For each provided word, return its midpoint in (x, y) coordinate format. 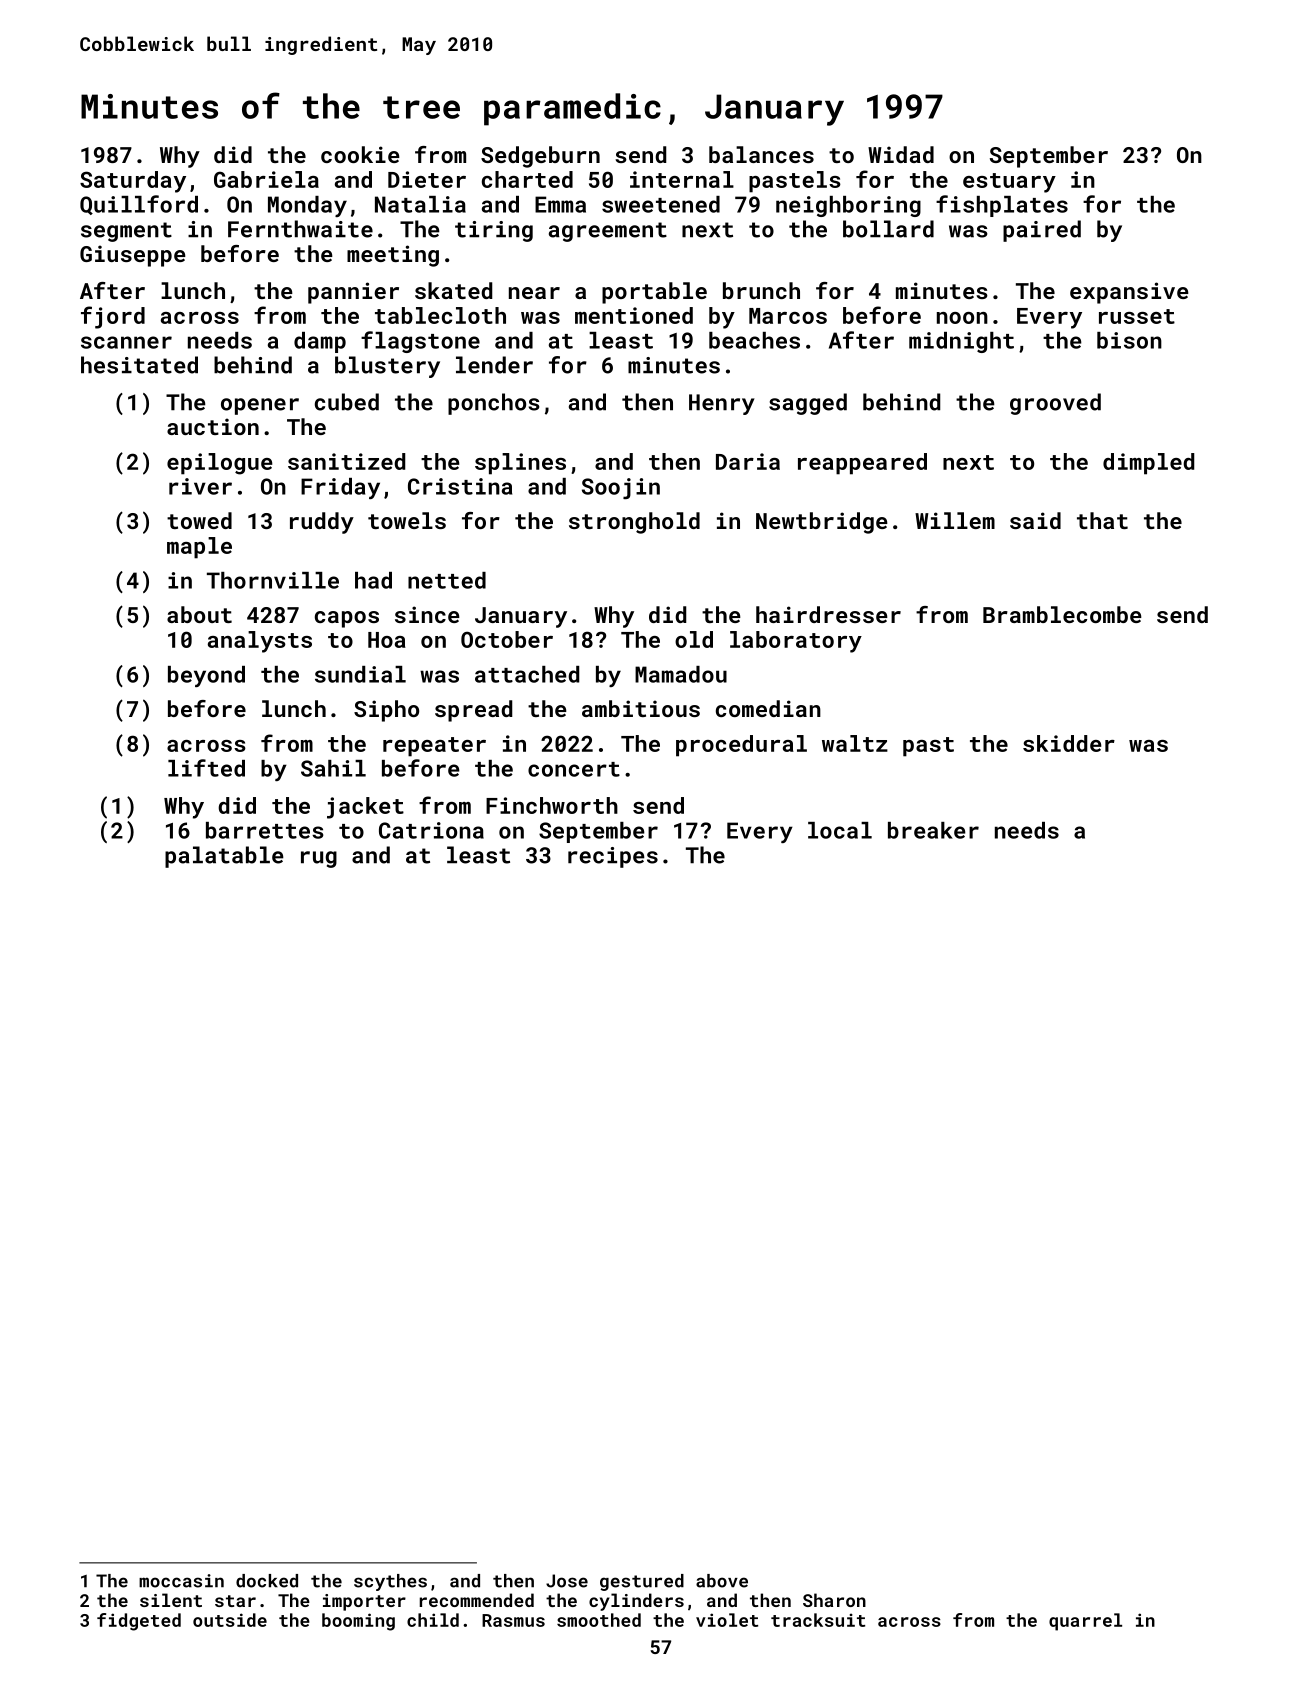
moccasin (181, 1581)
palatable (224, 857)
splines (520, 464)
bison (1129, 340)
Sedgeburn (540, 157)
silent (171, 1600)
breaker (933, 830)
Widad (901, 154)
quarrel (1085, 1622)
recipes (613, 857)
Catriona (431, 830)
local (840, 830)
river (200, 486)
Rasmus (513, 1620)
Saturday (133, 182)
